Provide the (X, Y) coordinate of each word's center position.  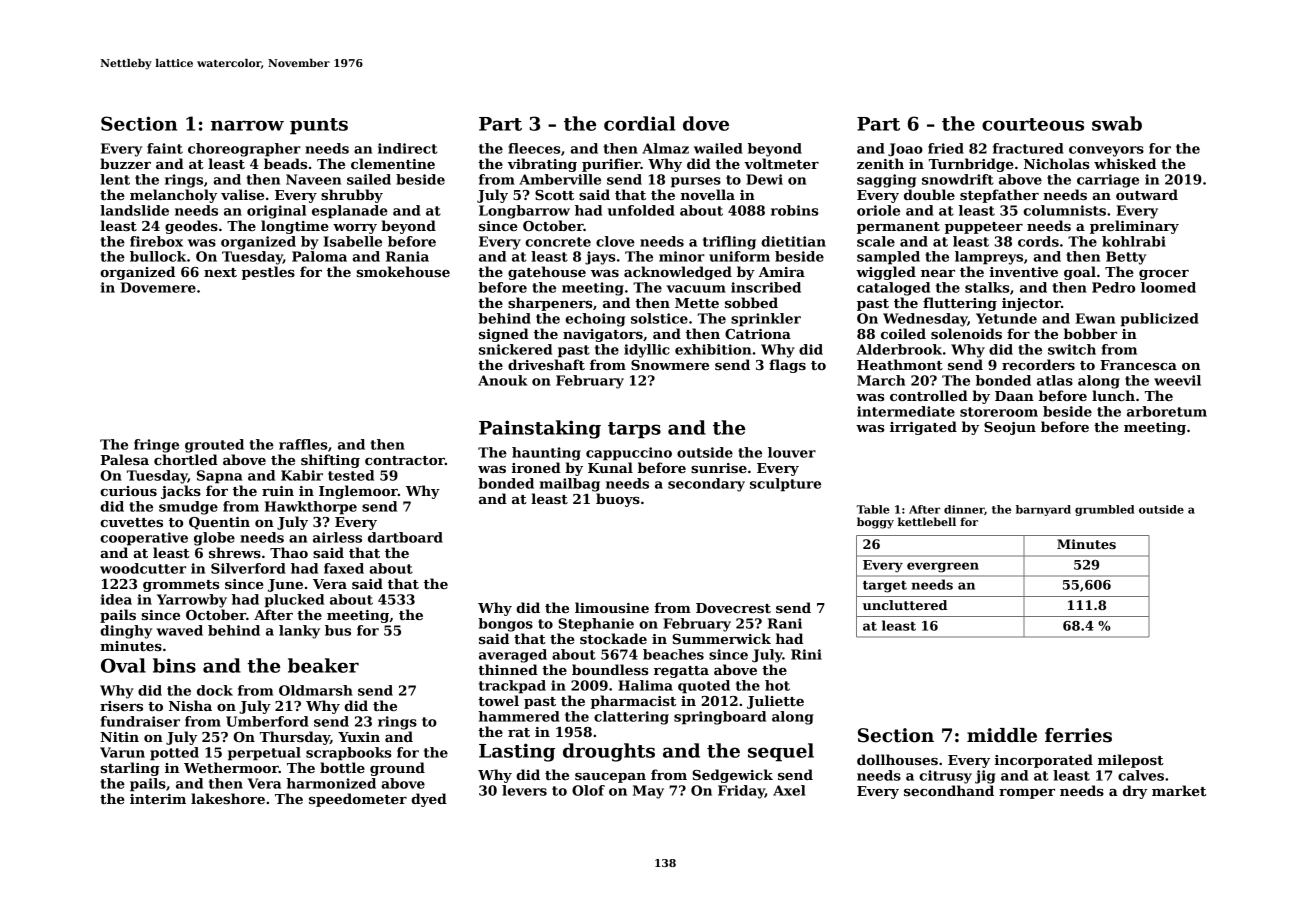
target (885, 587)
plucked (294, 601)
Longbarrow (524, 212)
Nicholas (1056, 163)
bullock (158, 256)
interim (158, 799)
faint (165, 148)
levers (524, 790)
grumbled (1104, 510)
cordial (640, 123)
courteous (1033, 124)
